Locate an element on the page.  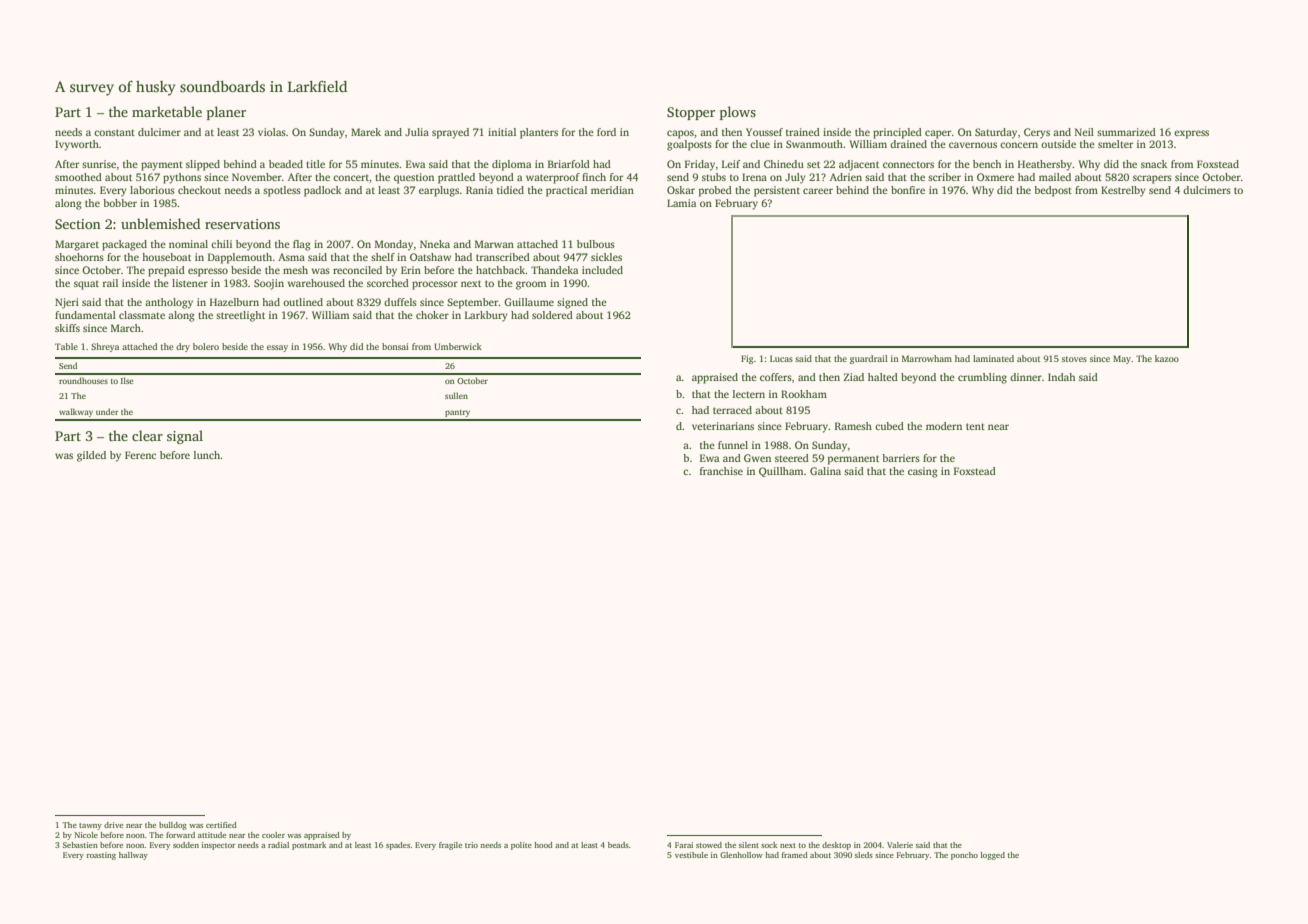
Quillham is located at coordinates (781, 472).
